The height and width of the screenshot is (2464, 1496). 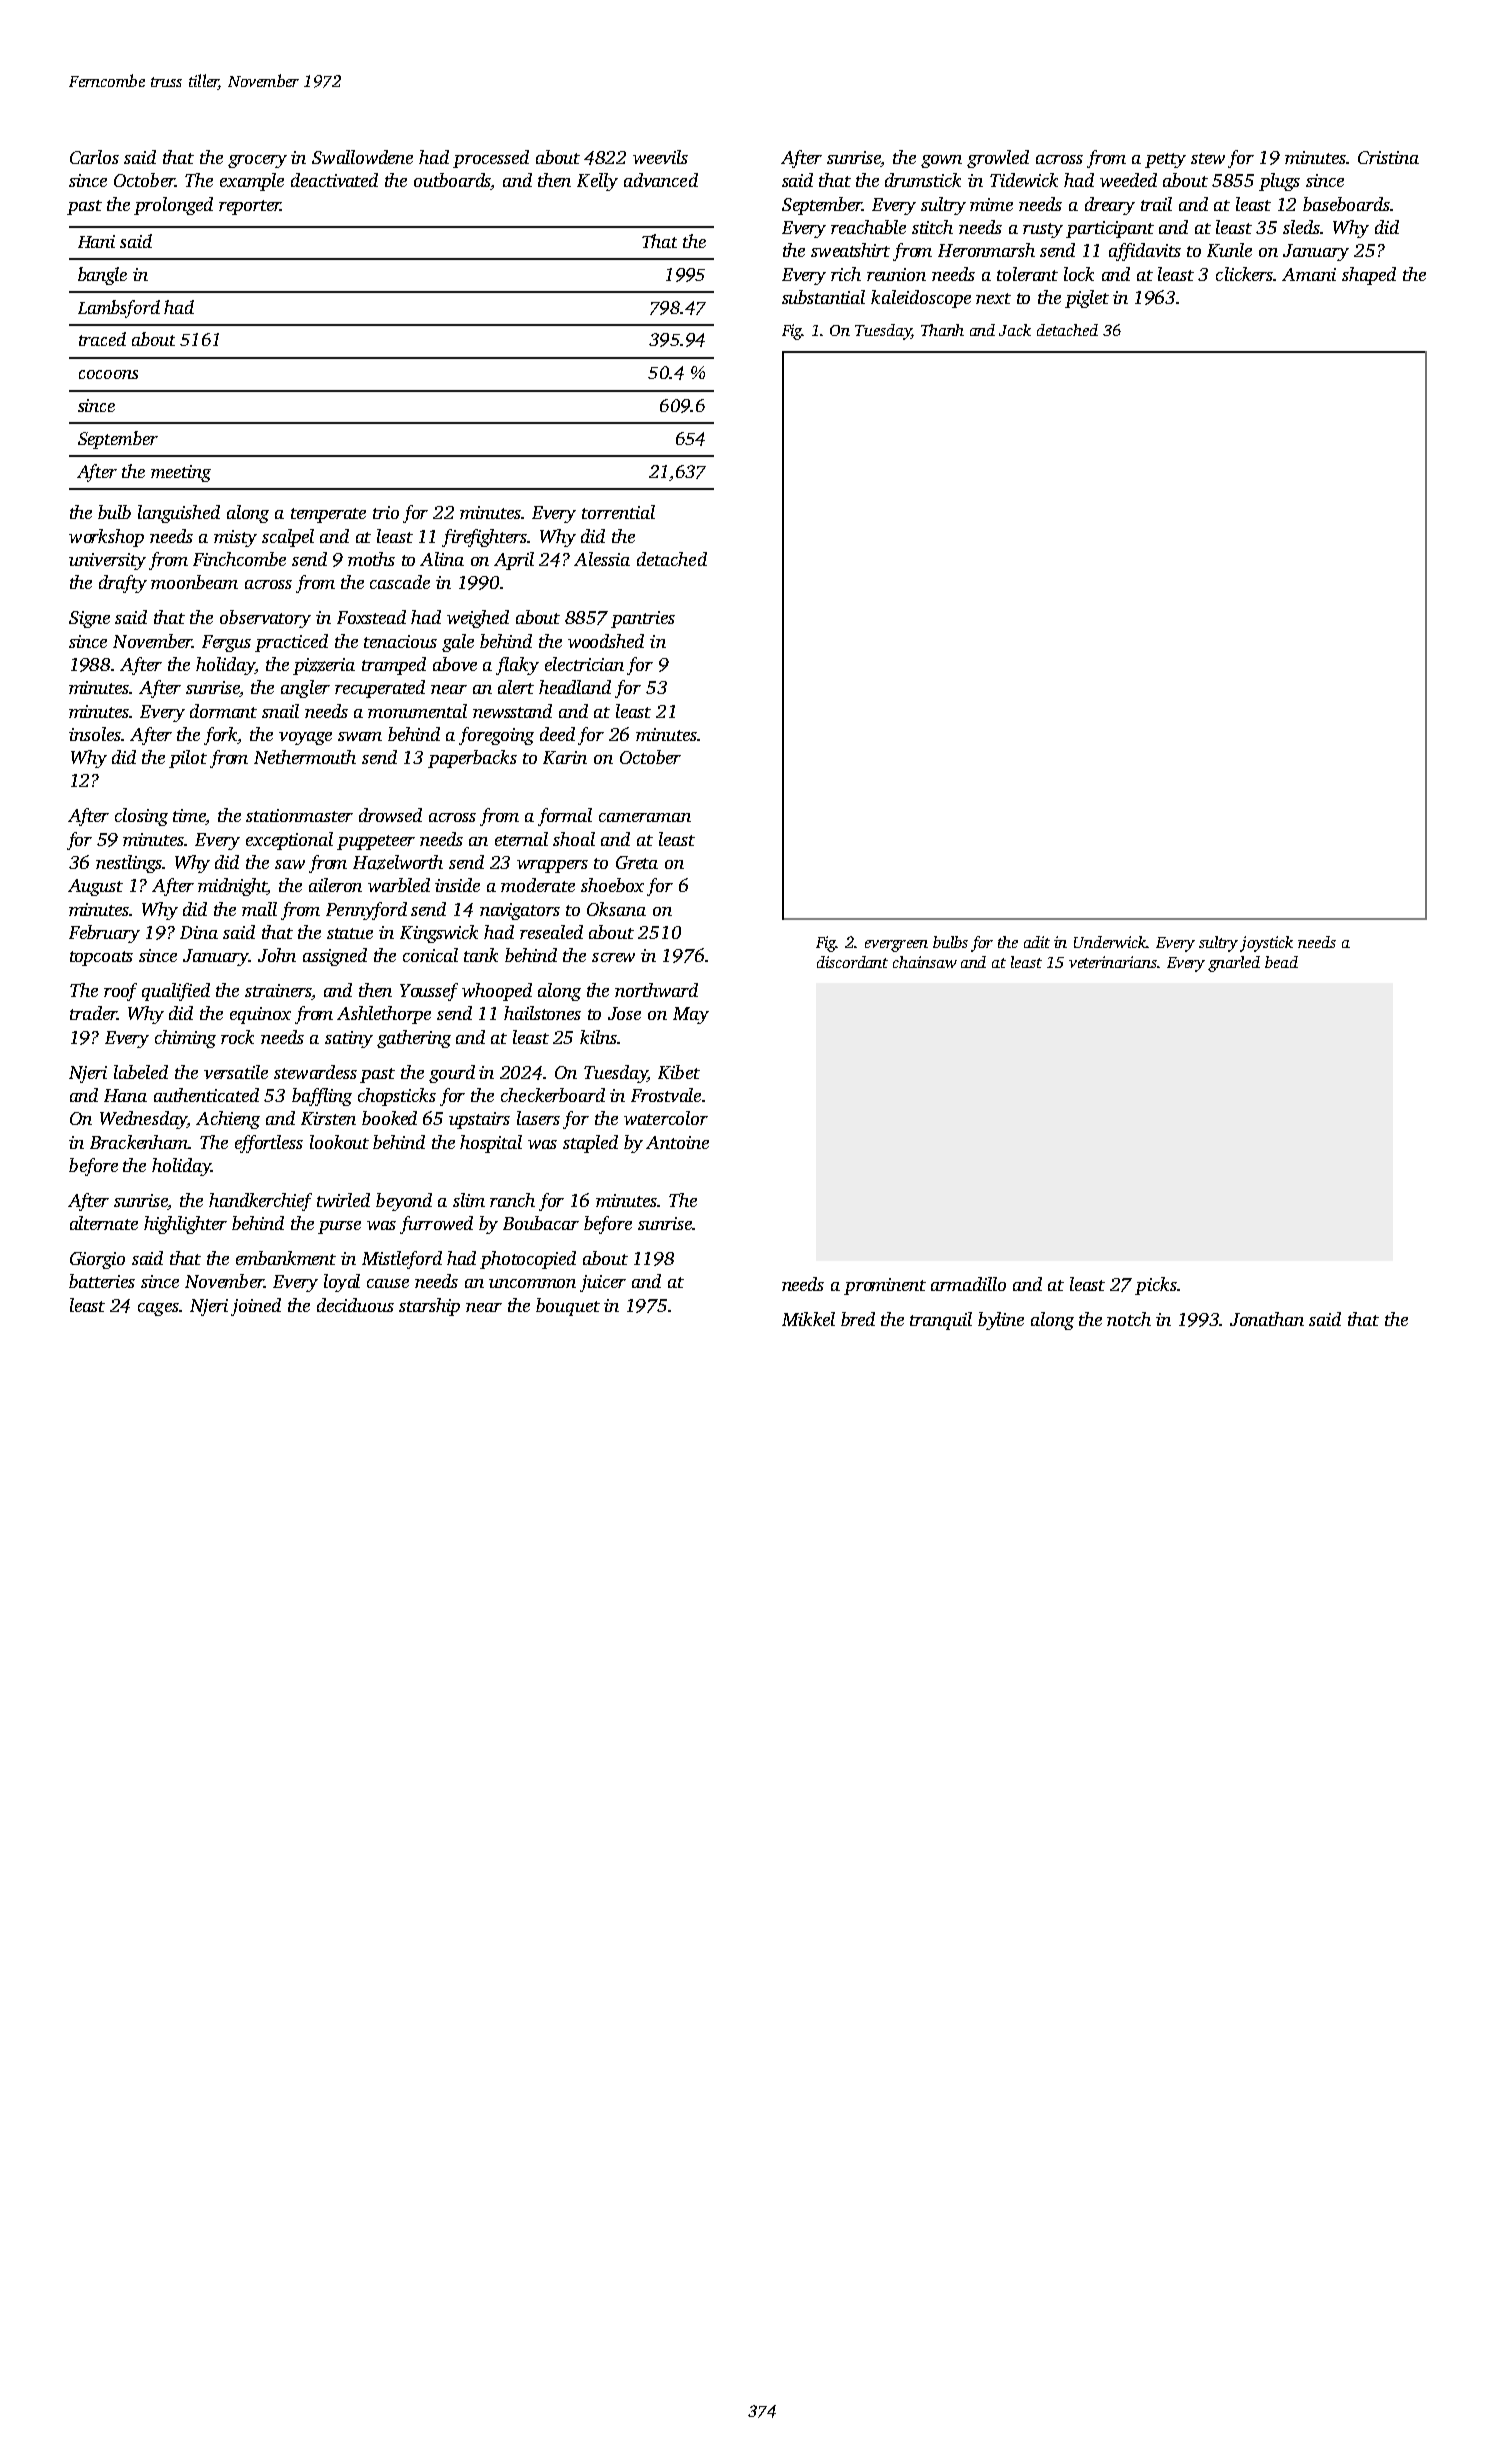 I want to click on Swallowdene, so click(x=362, y=157).
